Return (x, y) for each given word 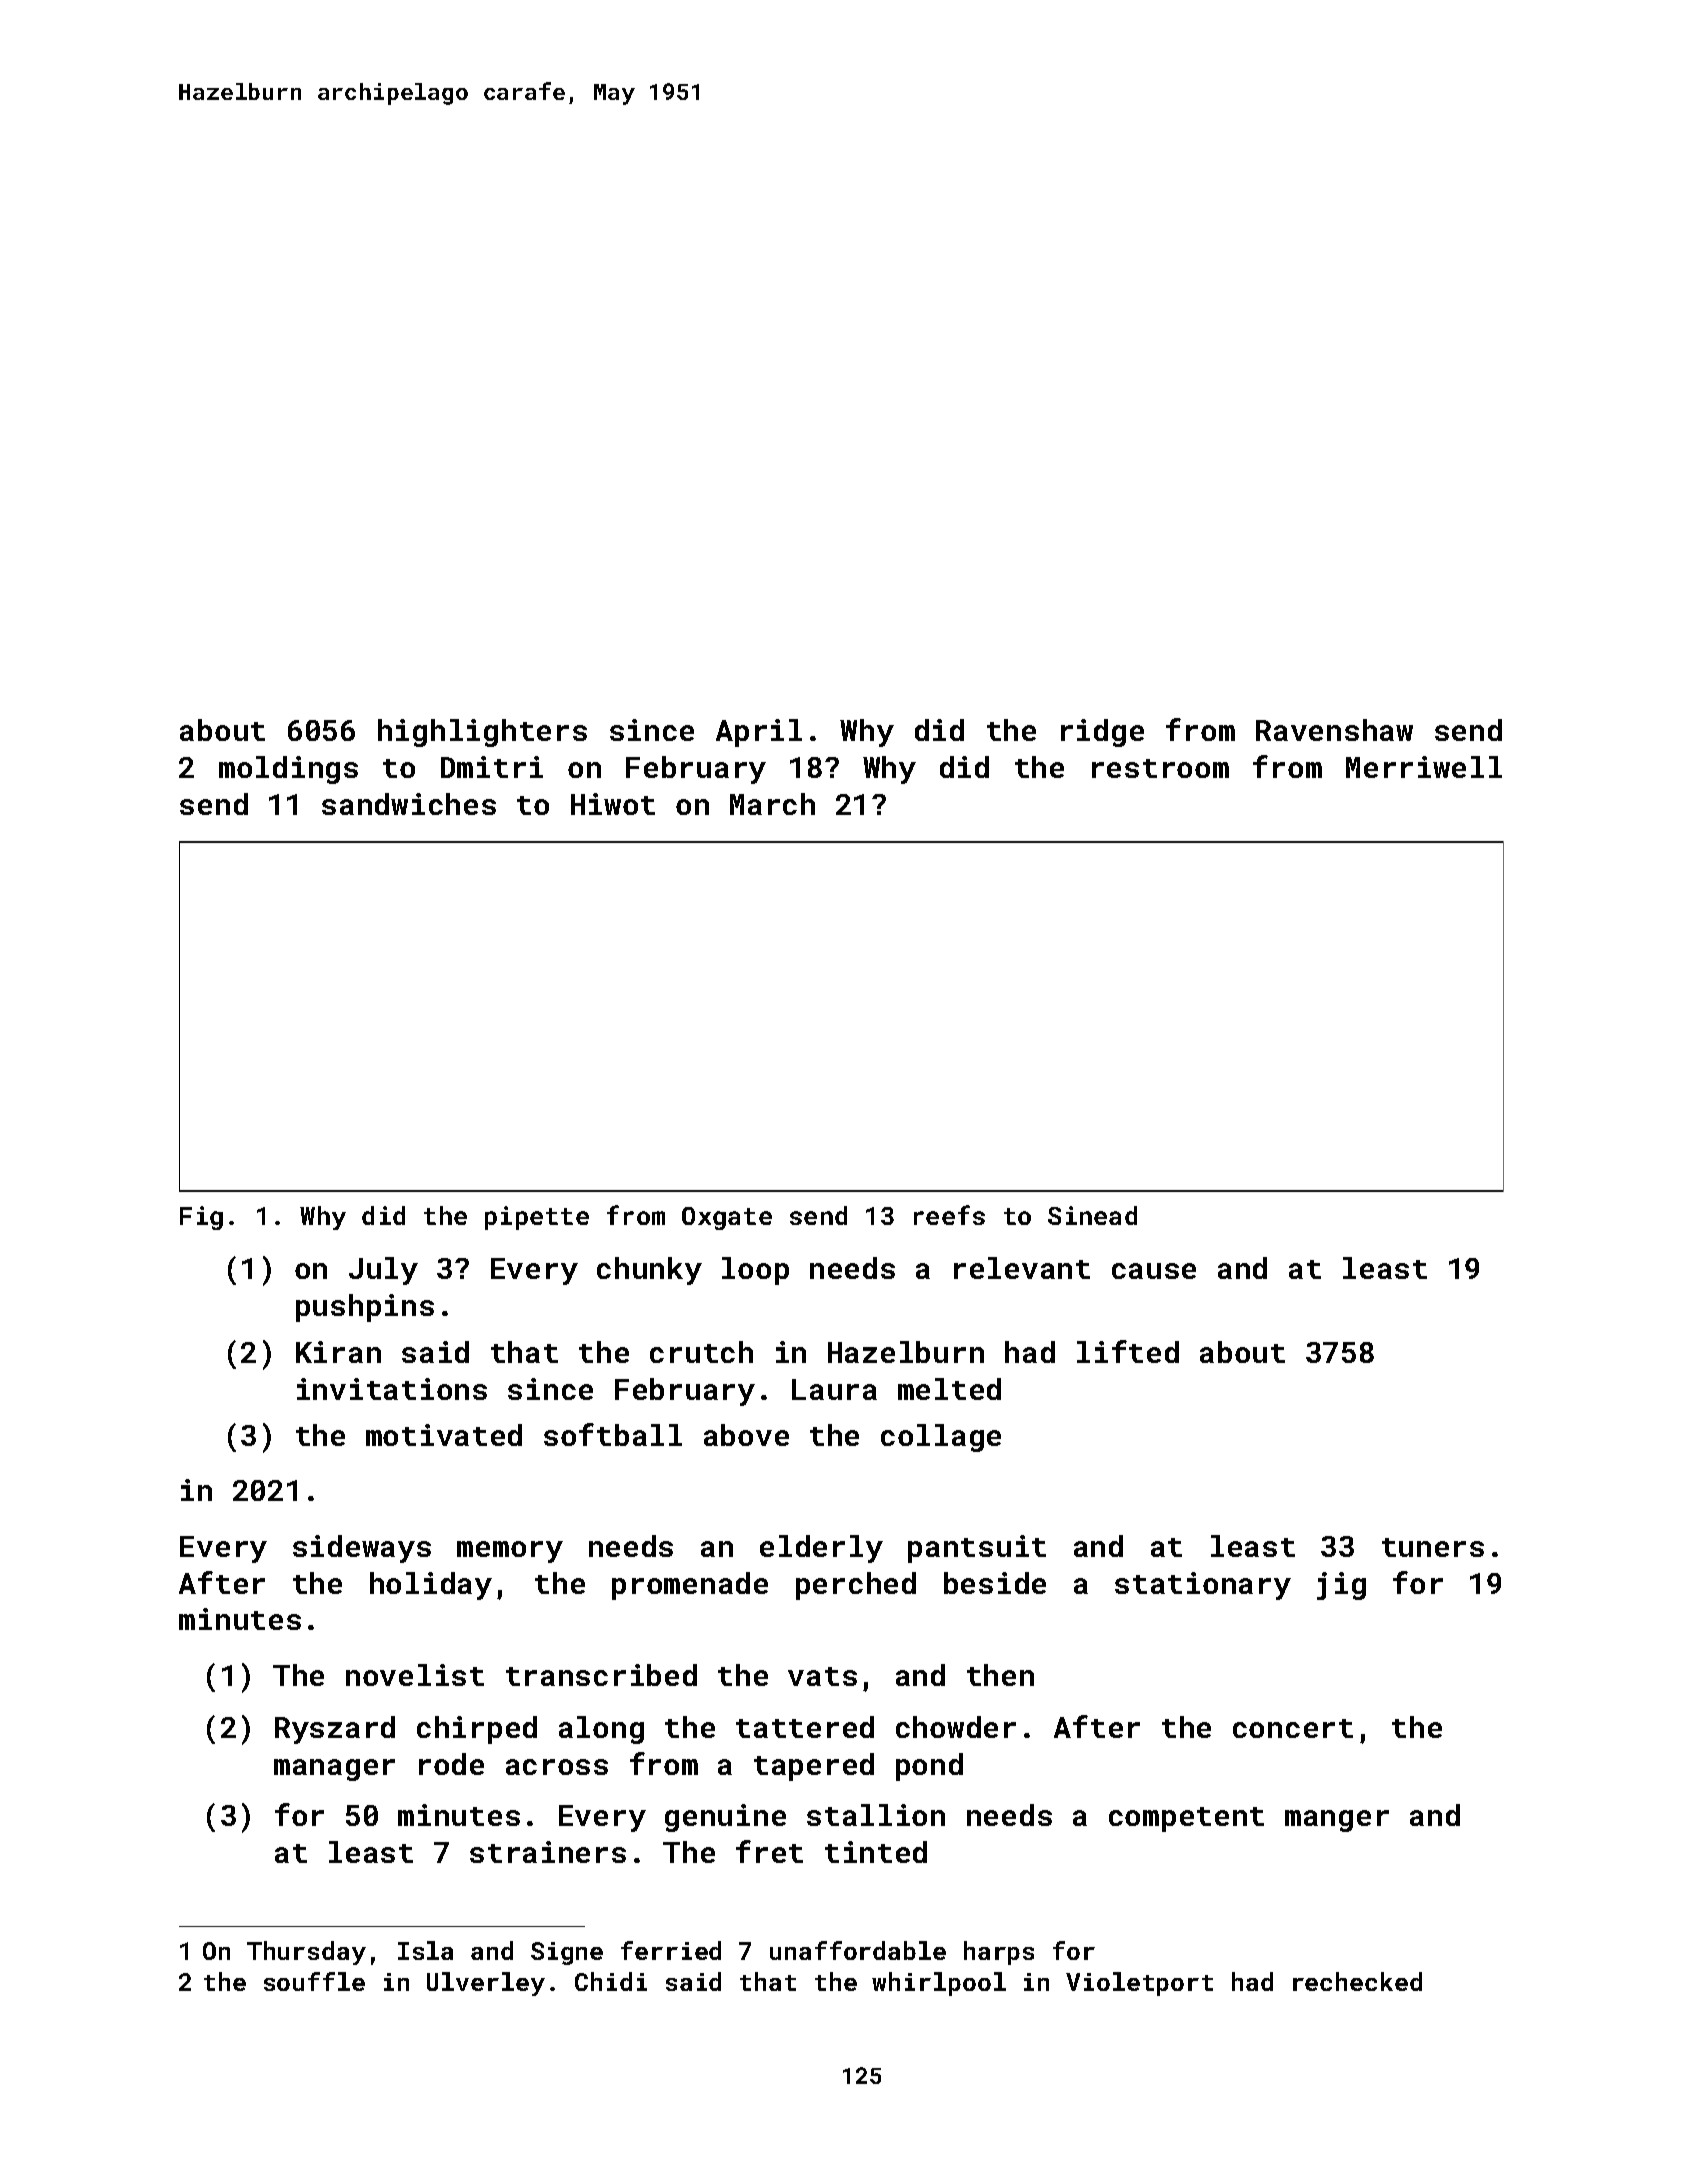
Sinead (1092, 1215)
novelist (415, 1675)
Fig (201, 1218)
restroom (1160, 768)
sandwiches (409, 804)
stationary (1203, 1586)
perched (856, 1586)
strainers (548, 1852)
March (772, 804)
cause (1154, 1271)
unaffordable (858, 1950)
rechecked (1357, 1981)
